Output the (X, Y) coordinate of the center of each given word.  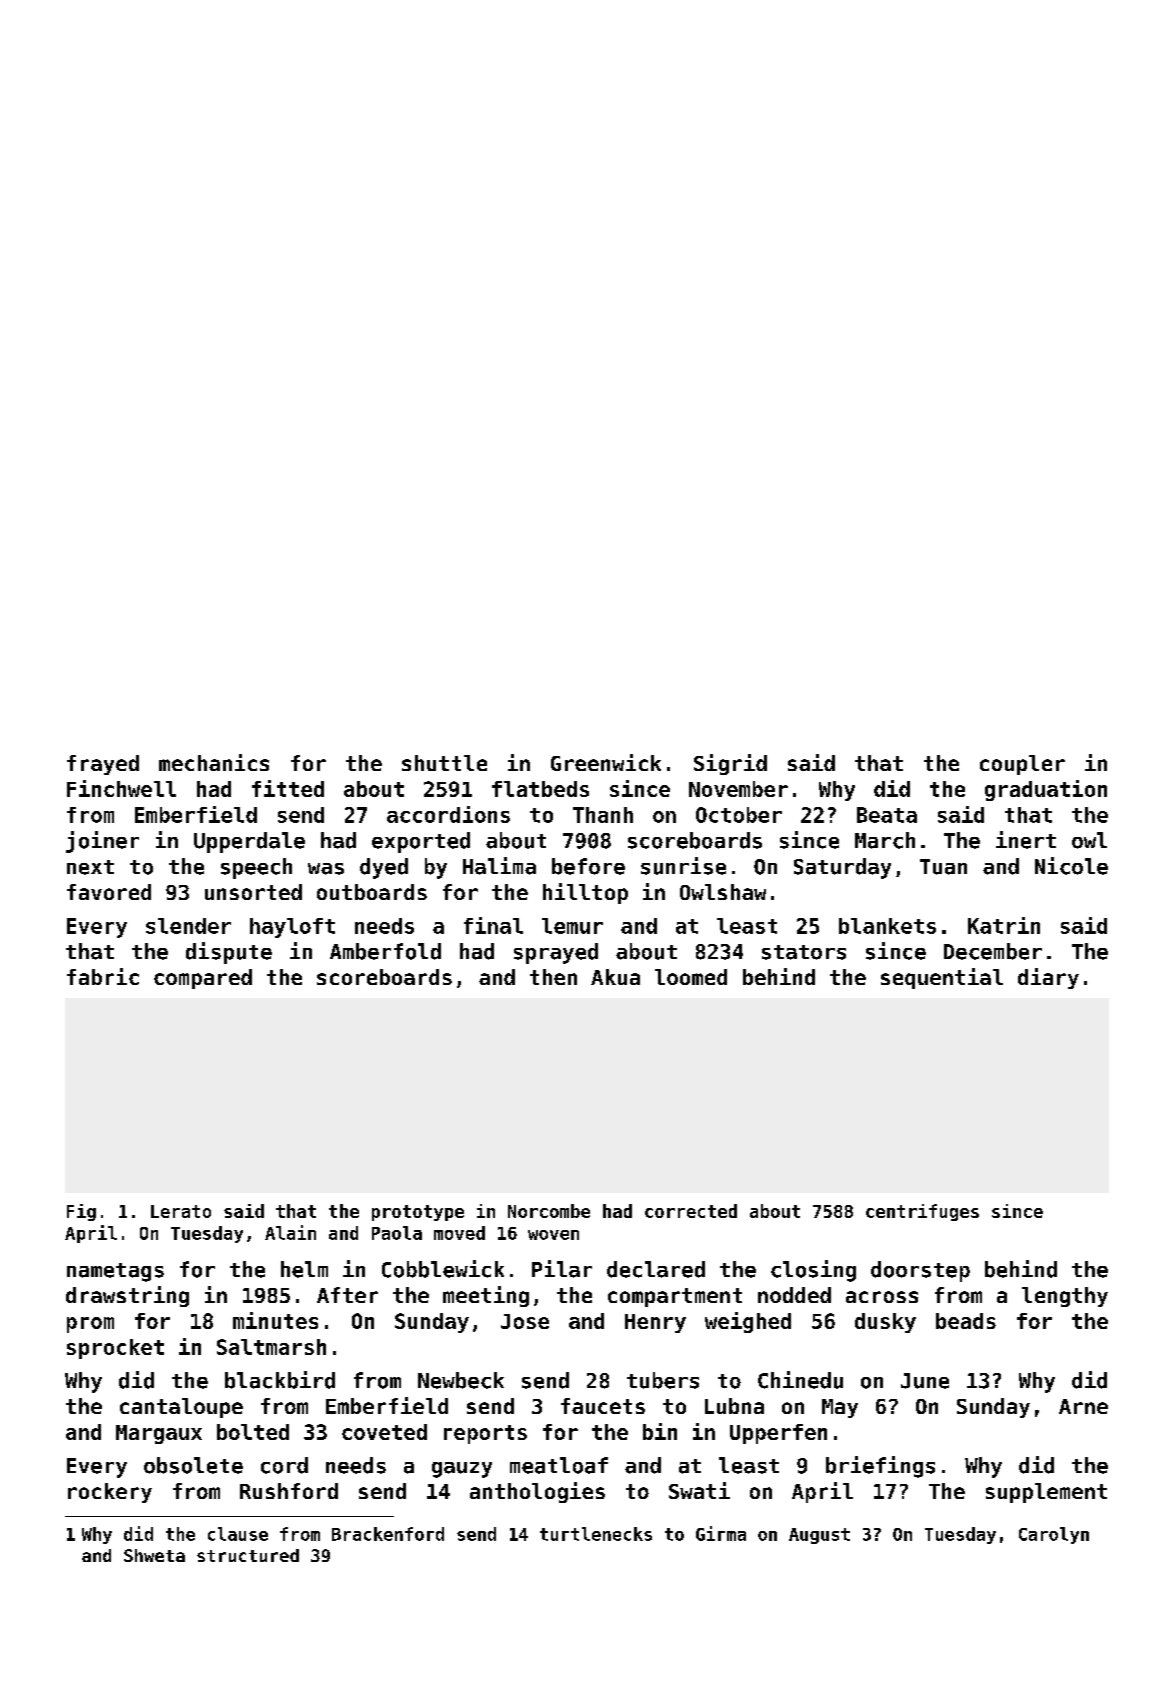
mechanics (214, 762)
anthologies (537, 1492)
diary (1048, 978)
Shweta (154, 1555)
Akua (615, 977)
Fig (81, 1212)
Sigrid (730, 764)
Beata (887, 815)
